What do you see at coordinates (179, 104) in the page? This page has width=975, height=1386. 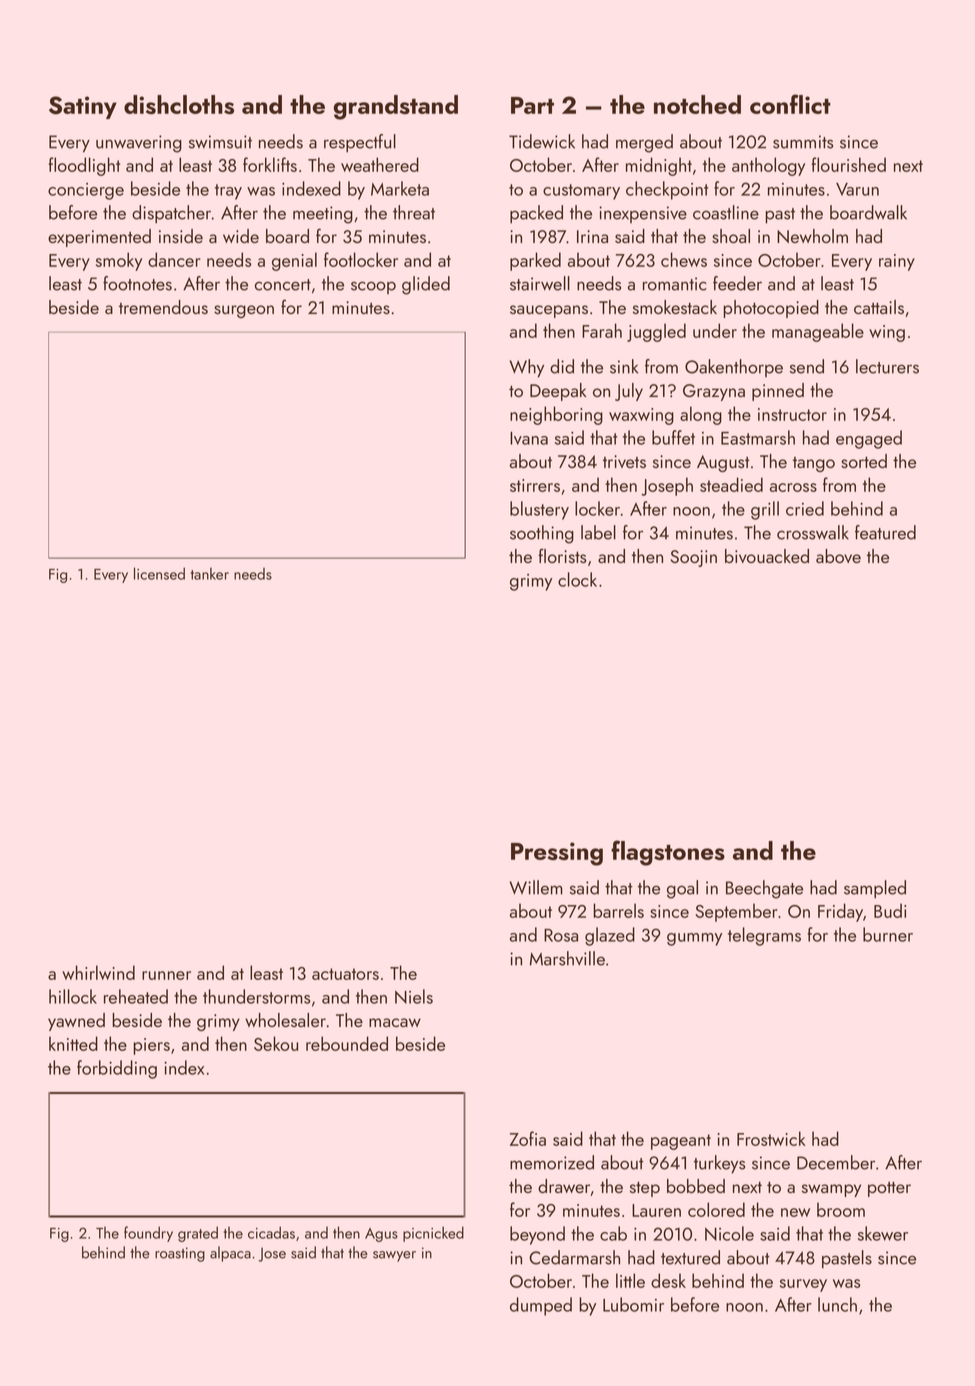 I see `dishcloths` at bounding box center [179, 104].
